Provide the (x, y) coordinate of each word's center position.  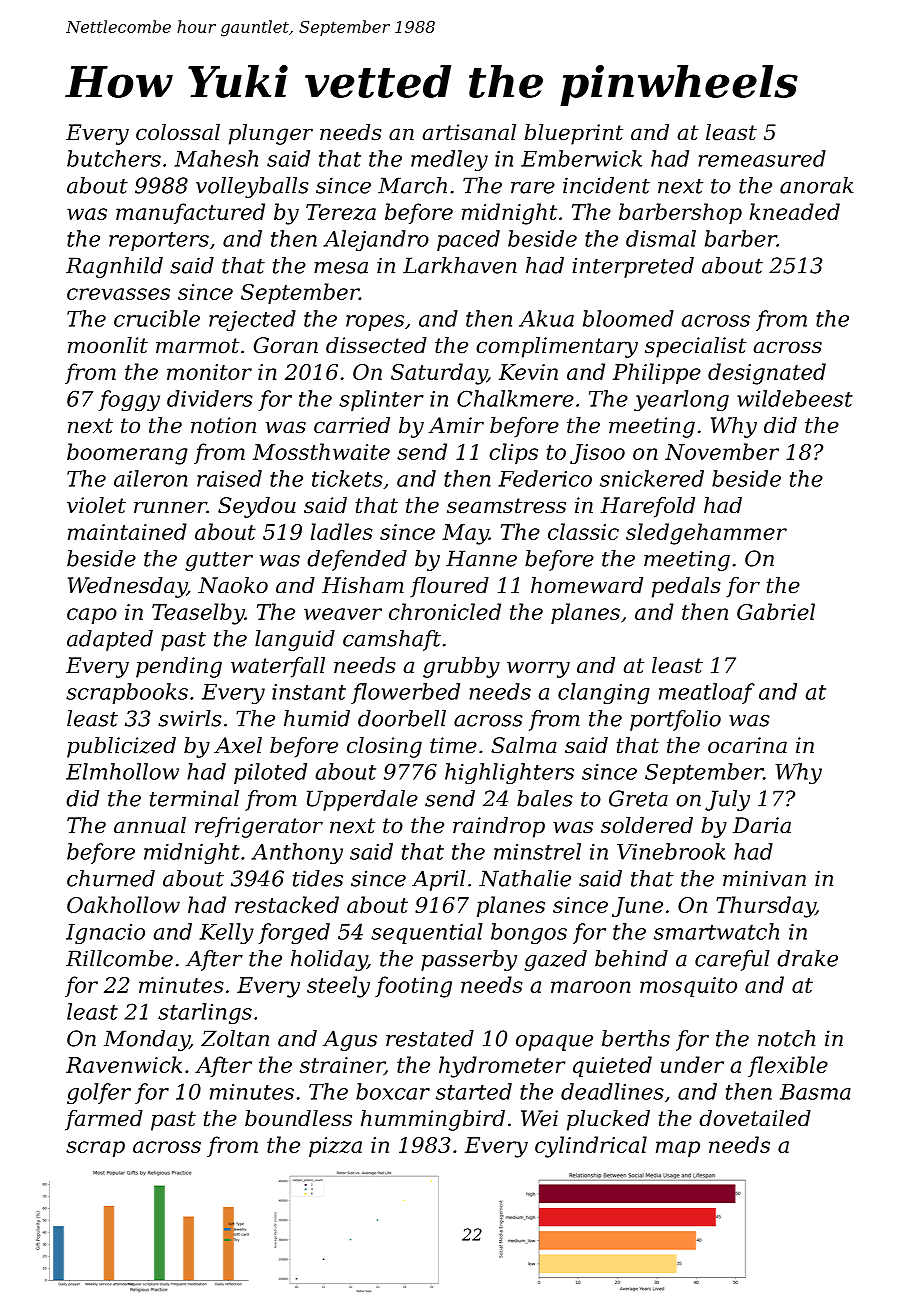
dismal (661, 238)
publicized (121, 747)
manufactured (190, 213)
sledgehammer (706, 534)
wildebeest (795, 398)
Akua (546, 318)
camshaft (392, 640)
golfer (99, 1093)
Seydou (257, 507)
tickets (347, 478)
